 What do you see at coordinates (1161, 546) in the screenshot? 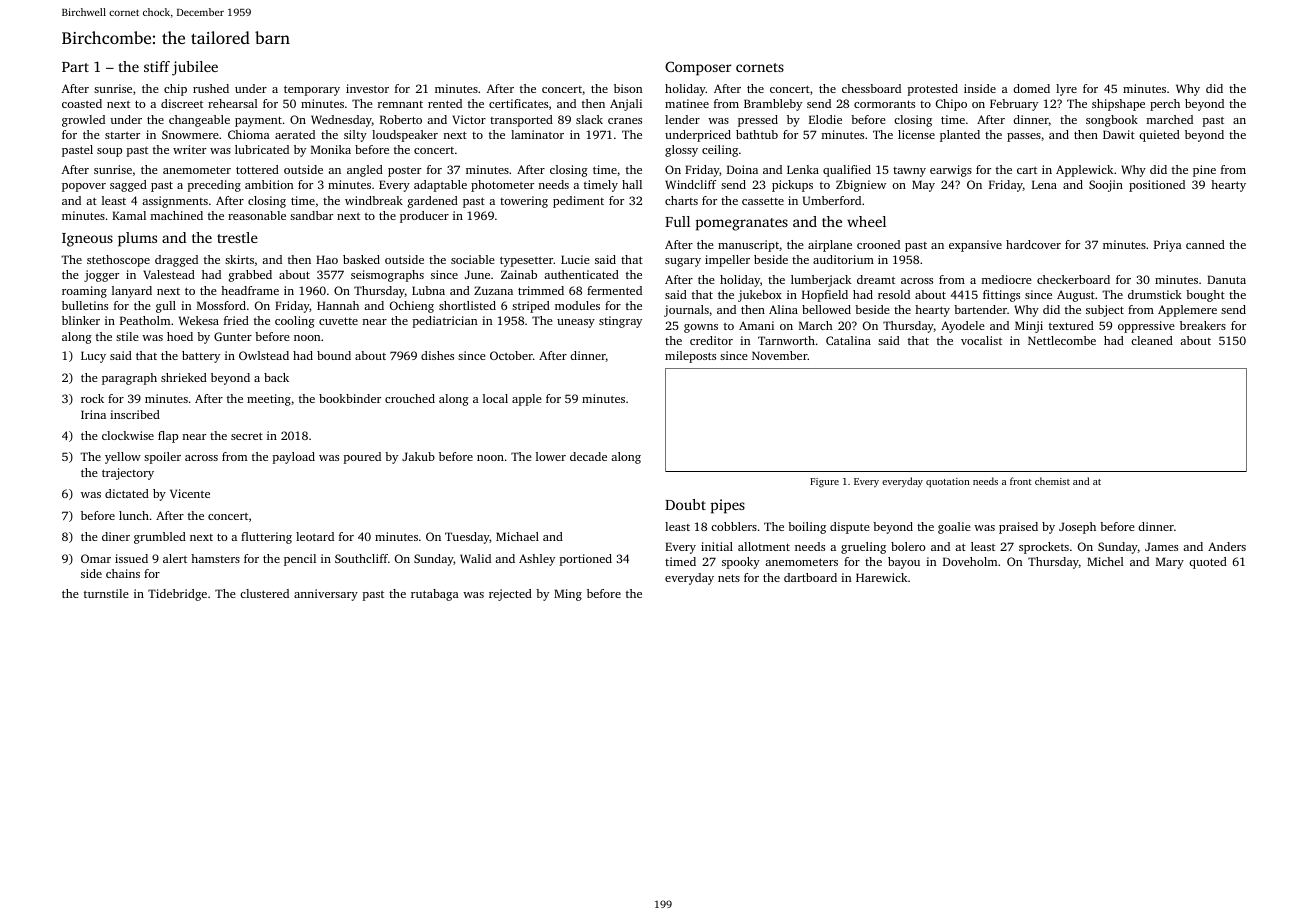
I see `James` at bounding box center [1161, 546].
